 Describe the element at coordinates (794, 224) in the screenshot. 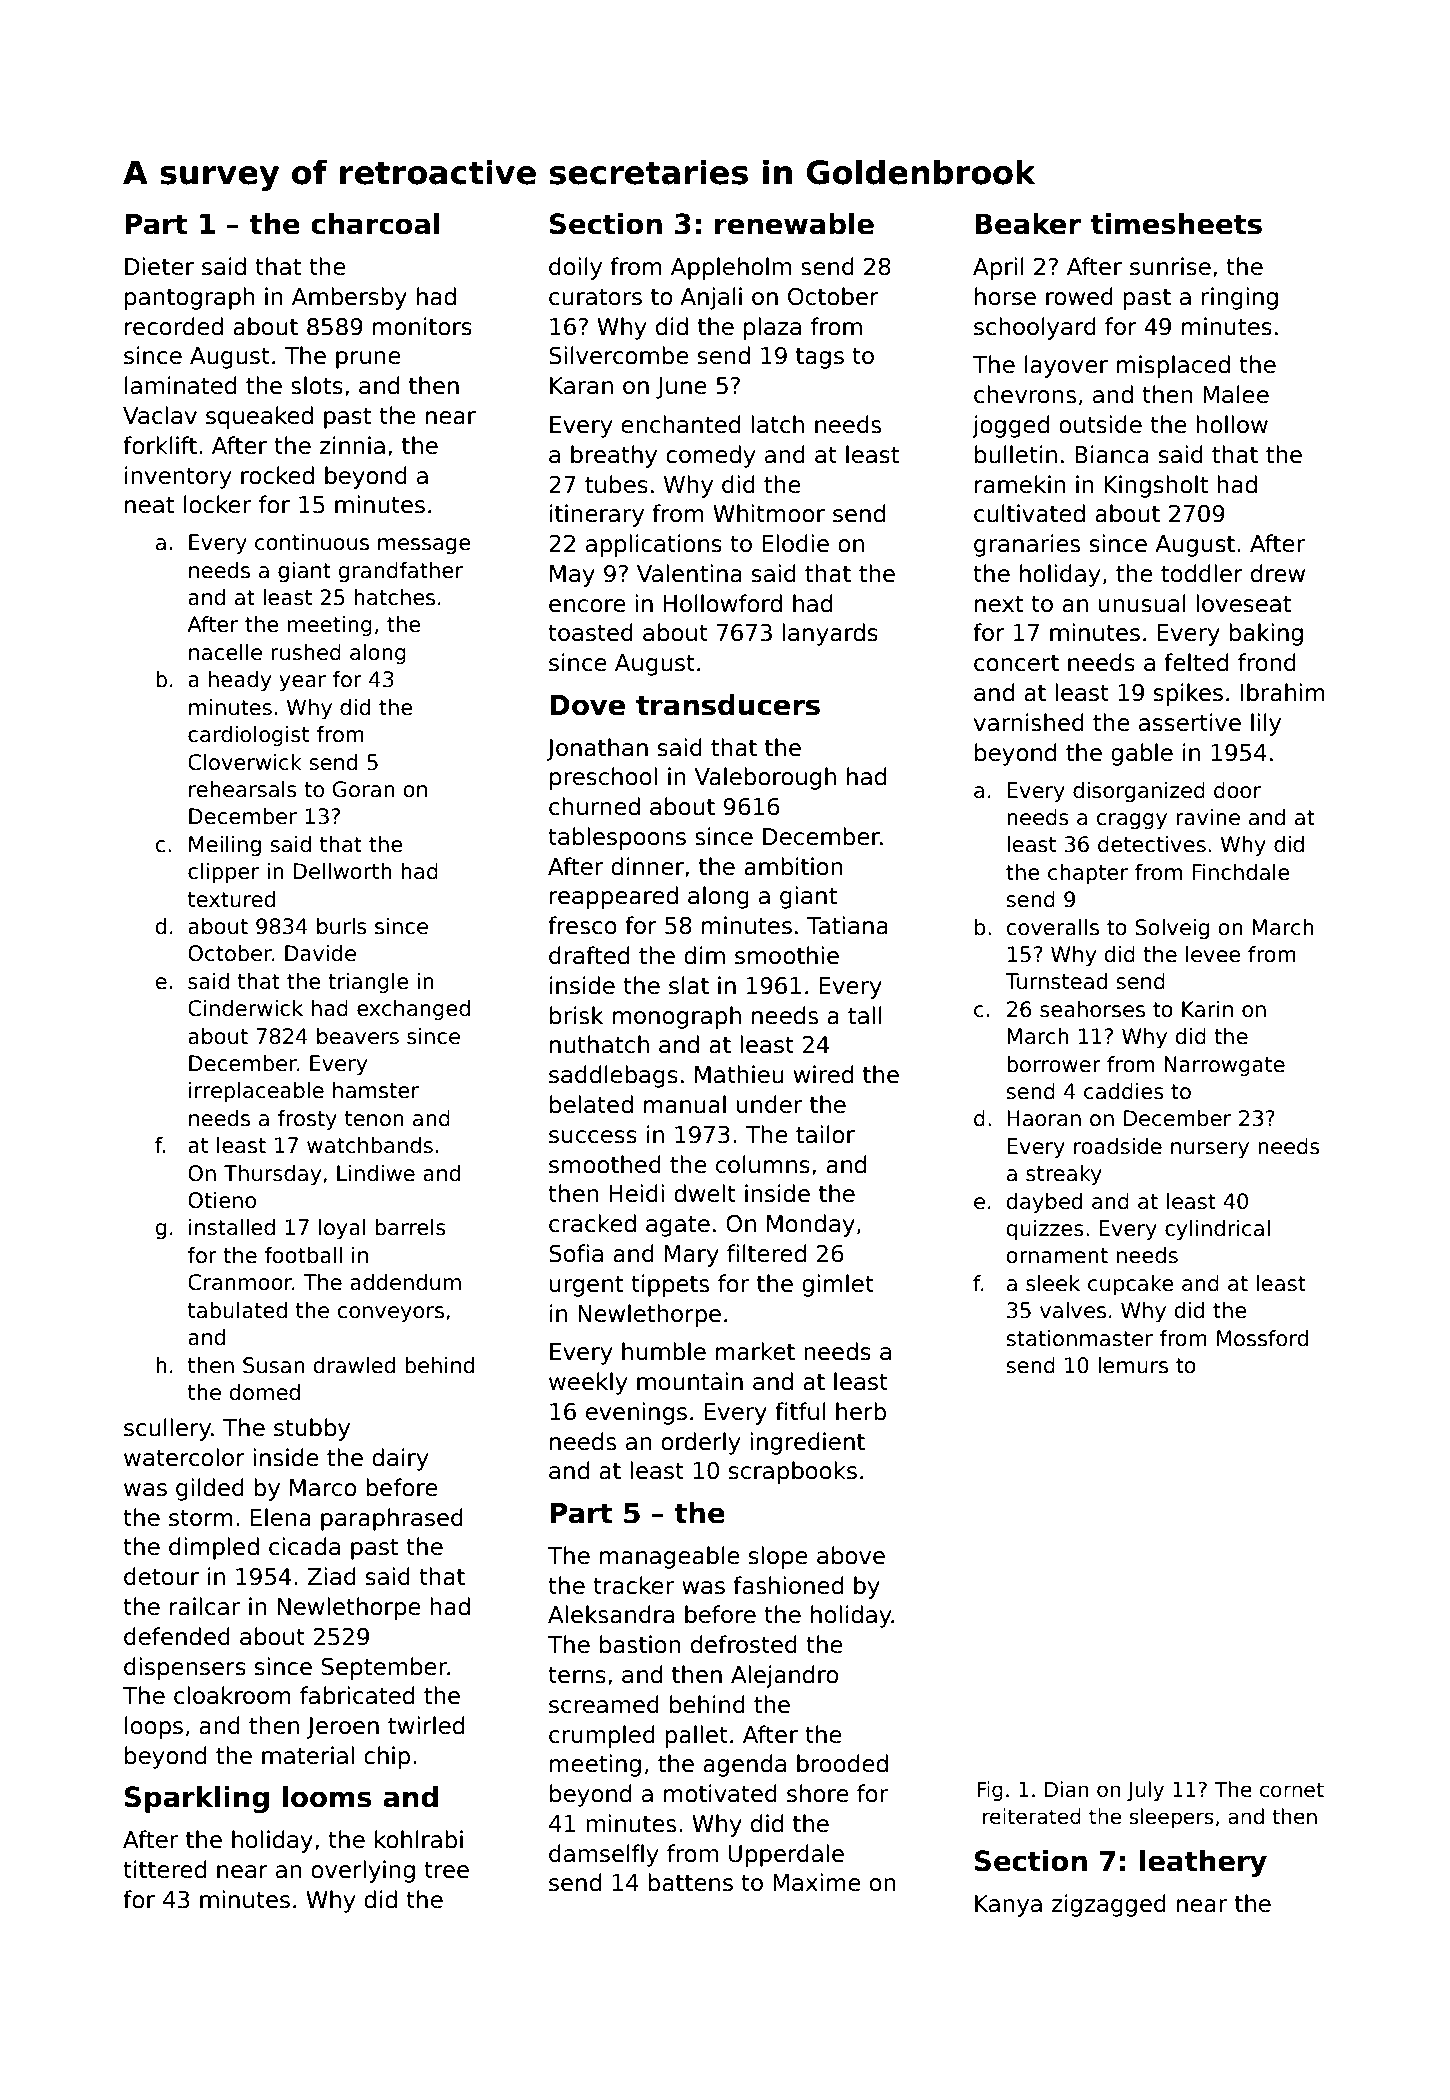

I see `renewable` at that location.
